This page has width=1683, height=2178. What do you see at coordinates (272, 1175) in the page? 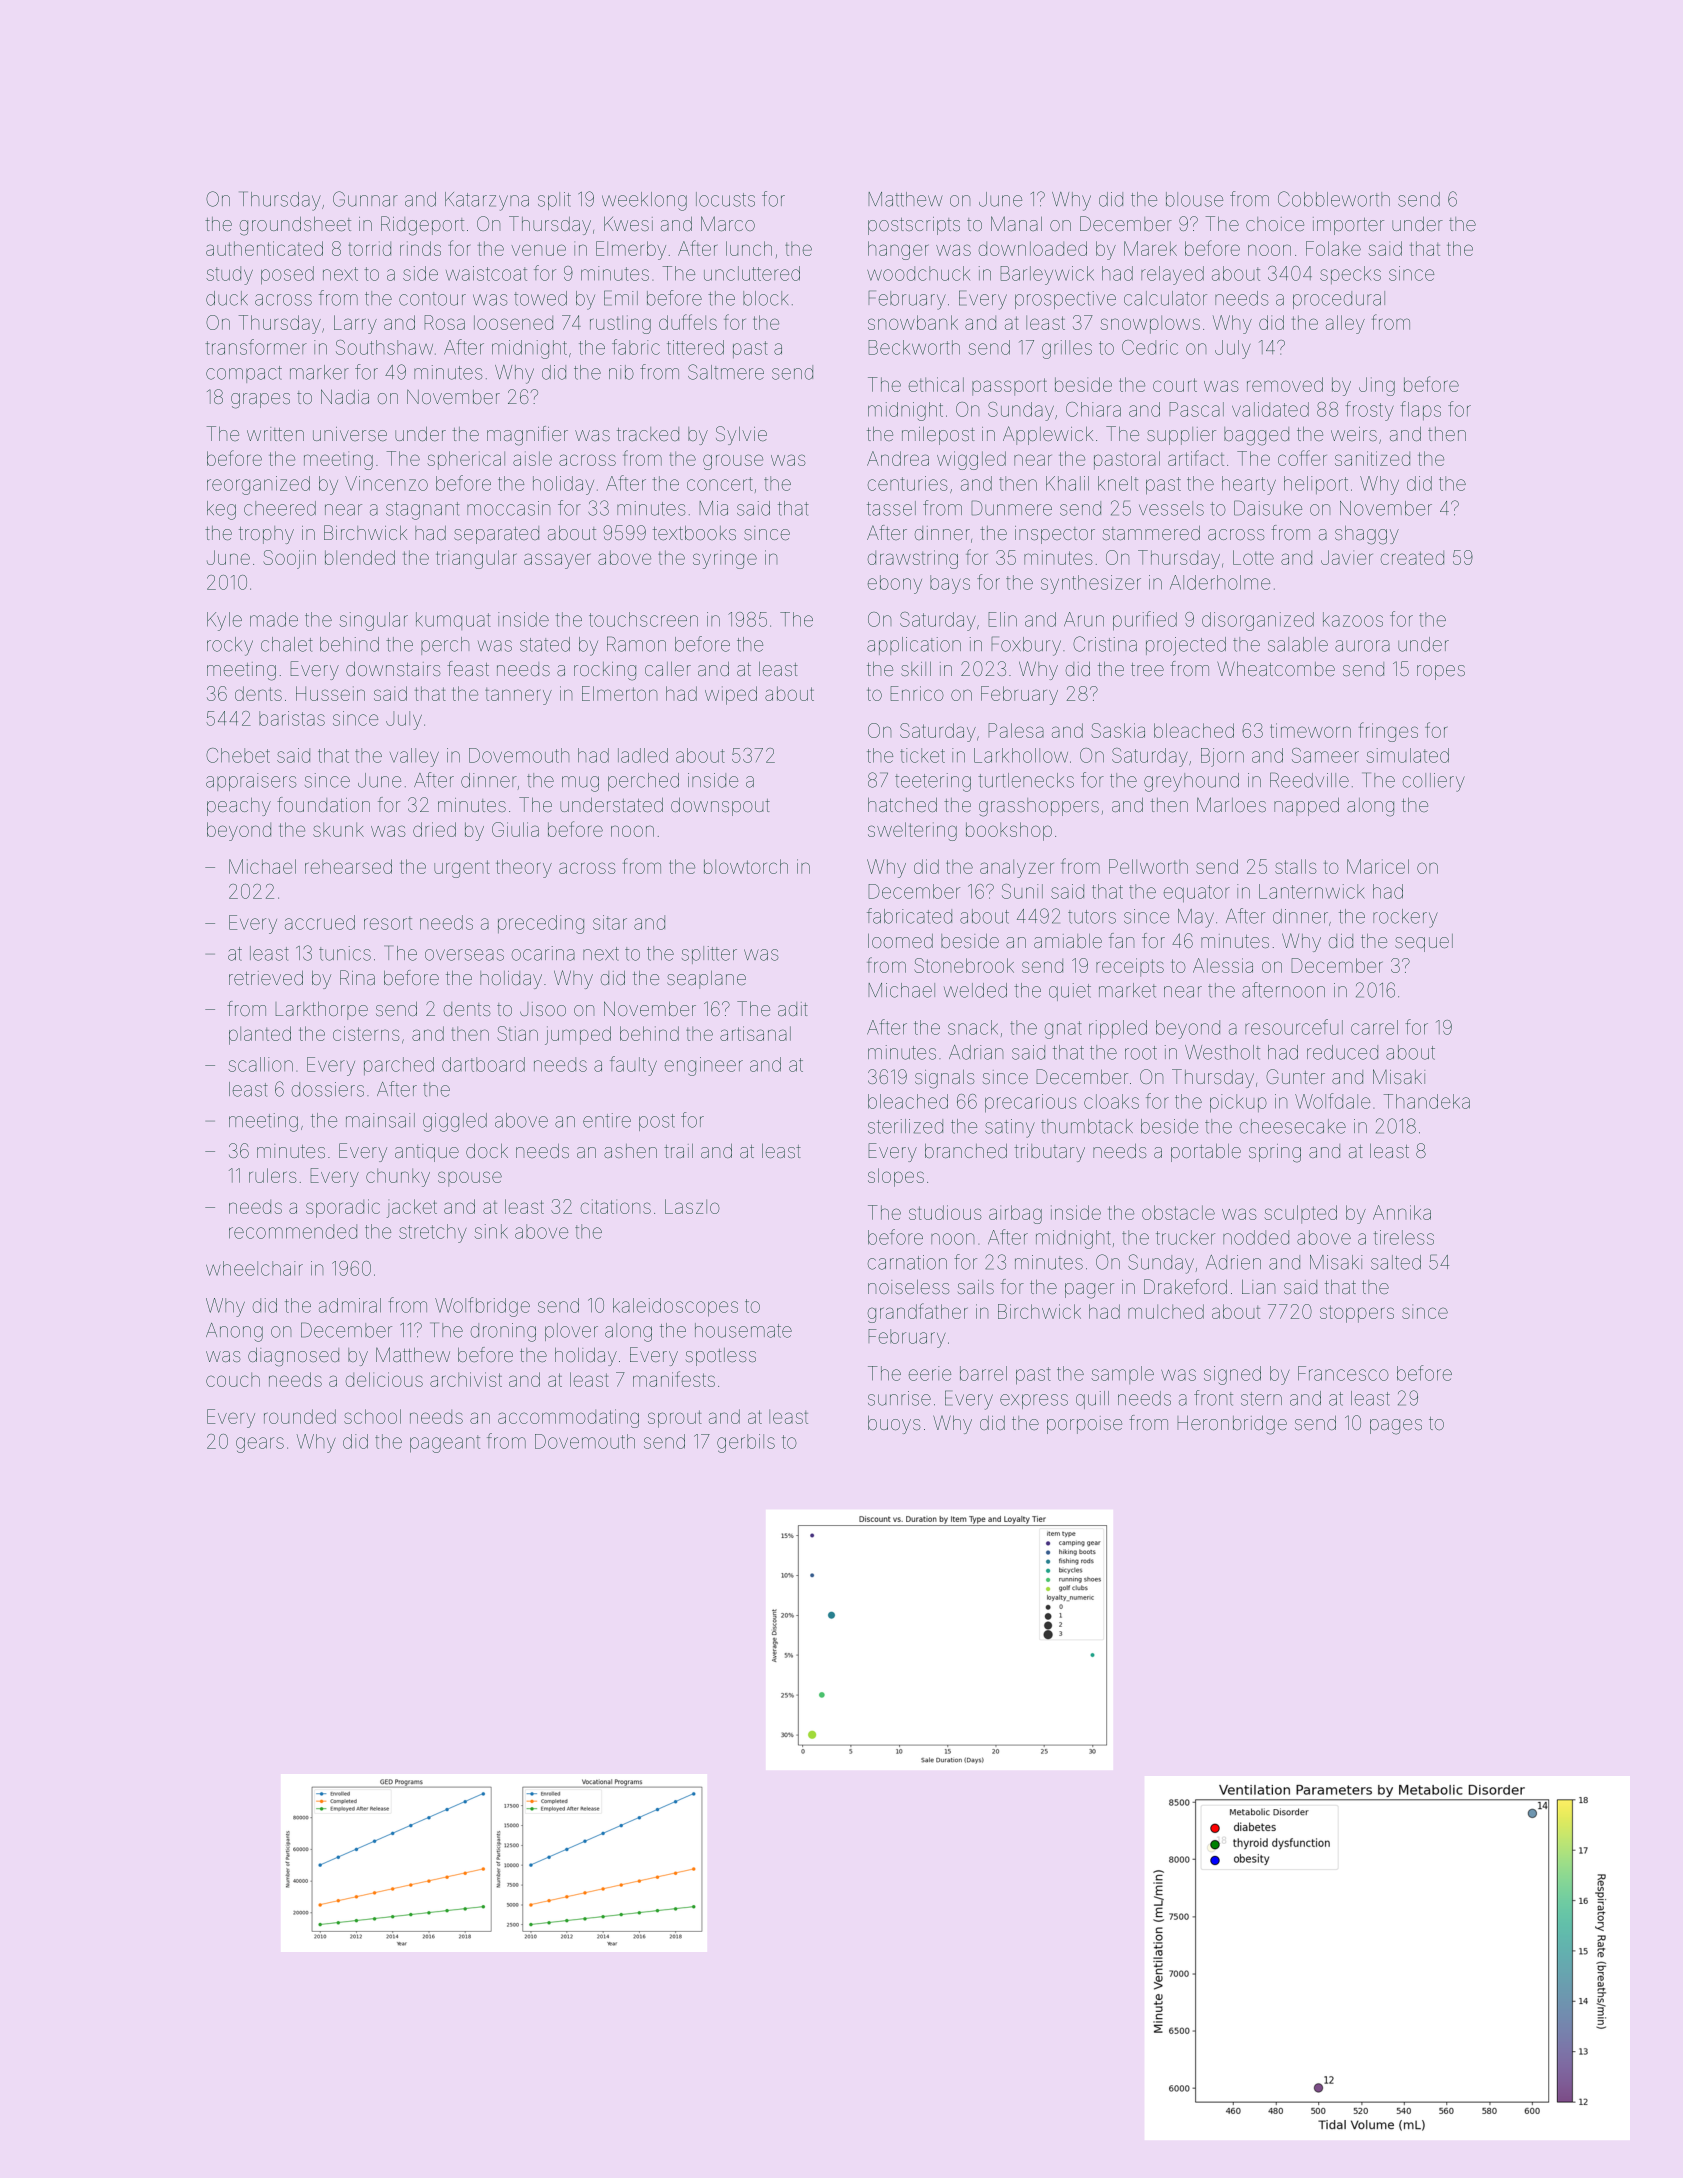
I see `rulers` at bounding box center [272, 1175].
